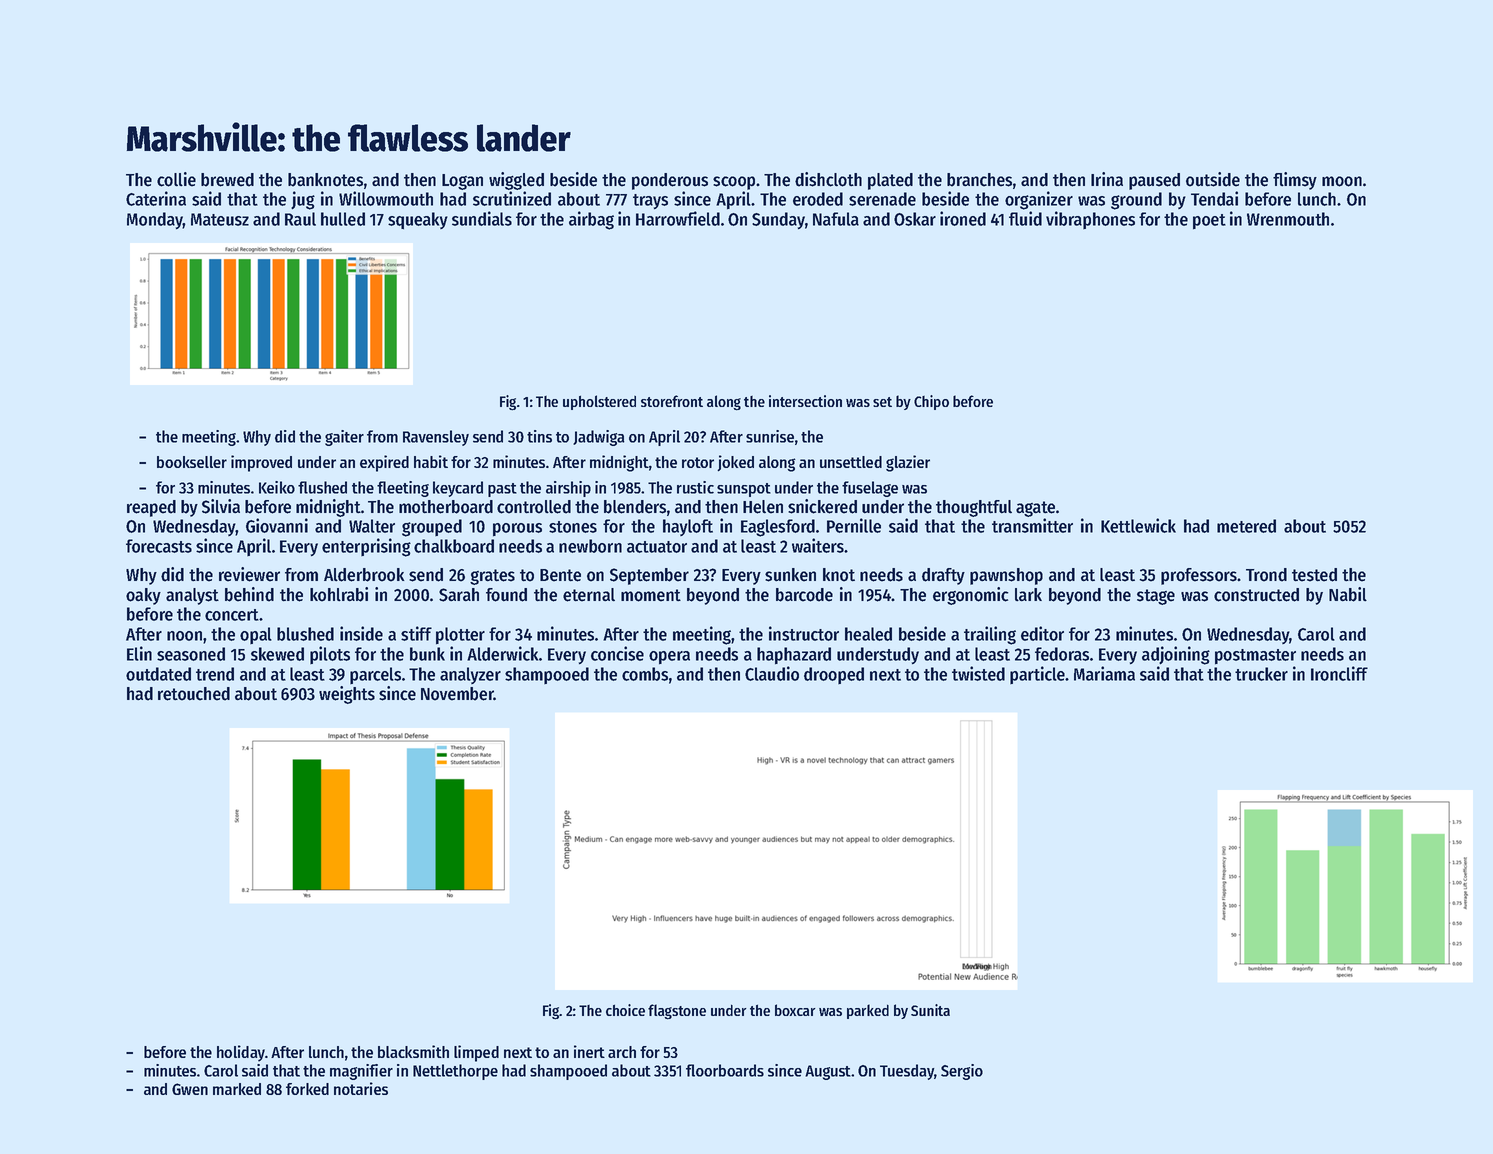 This screenshot has width=1493, height=1154. What do you see at coordinates (1037, 675) in the screenshot?
I see `particle` at bounding box center [1037, 675].
